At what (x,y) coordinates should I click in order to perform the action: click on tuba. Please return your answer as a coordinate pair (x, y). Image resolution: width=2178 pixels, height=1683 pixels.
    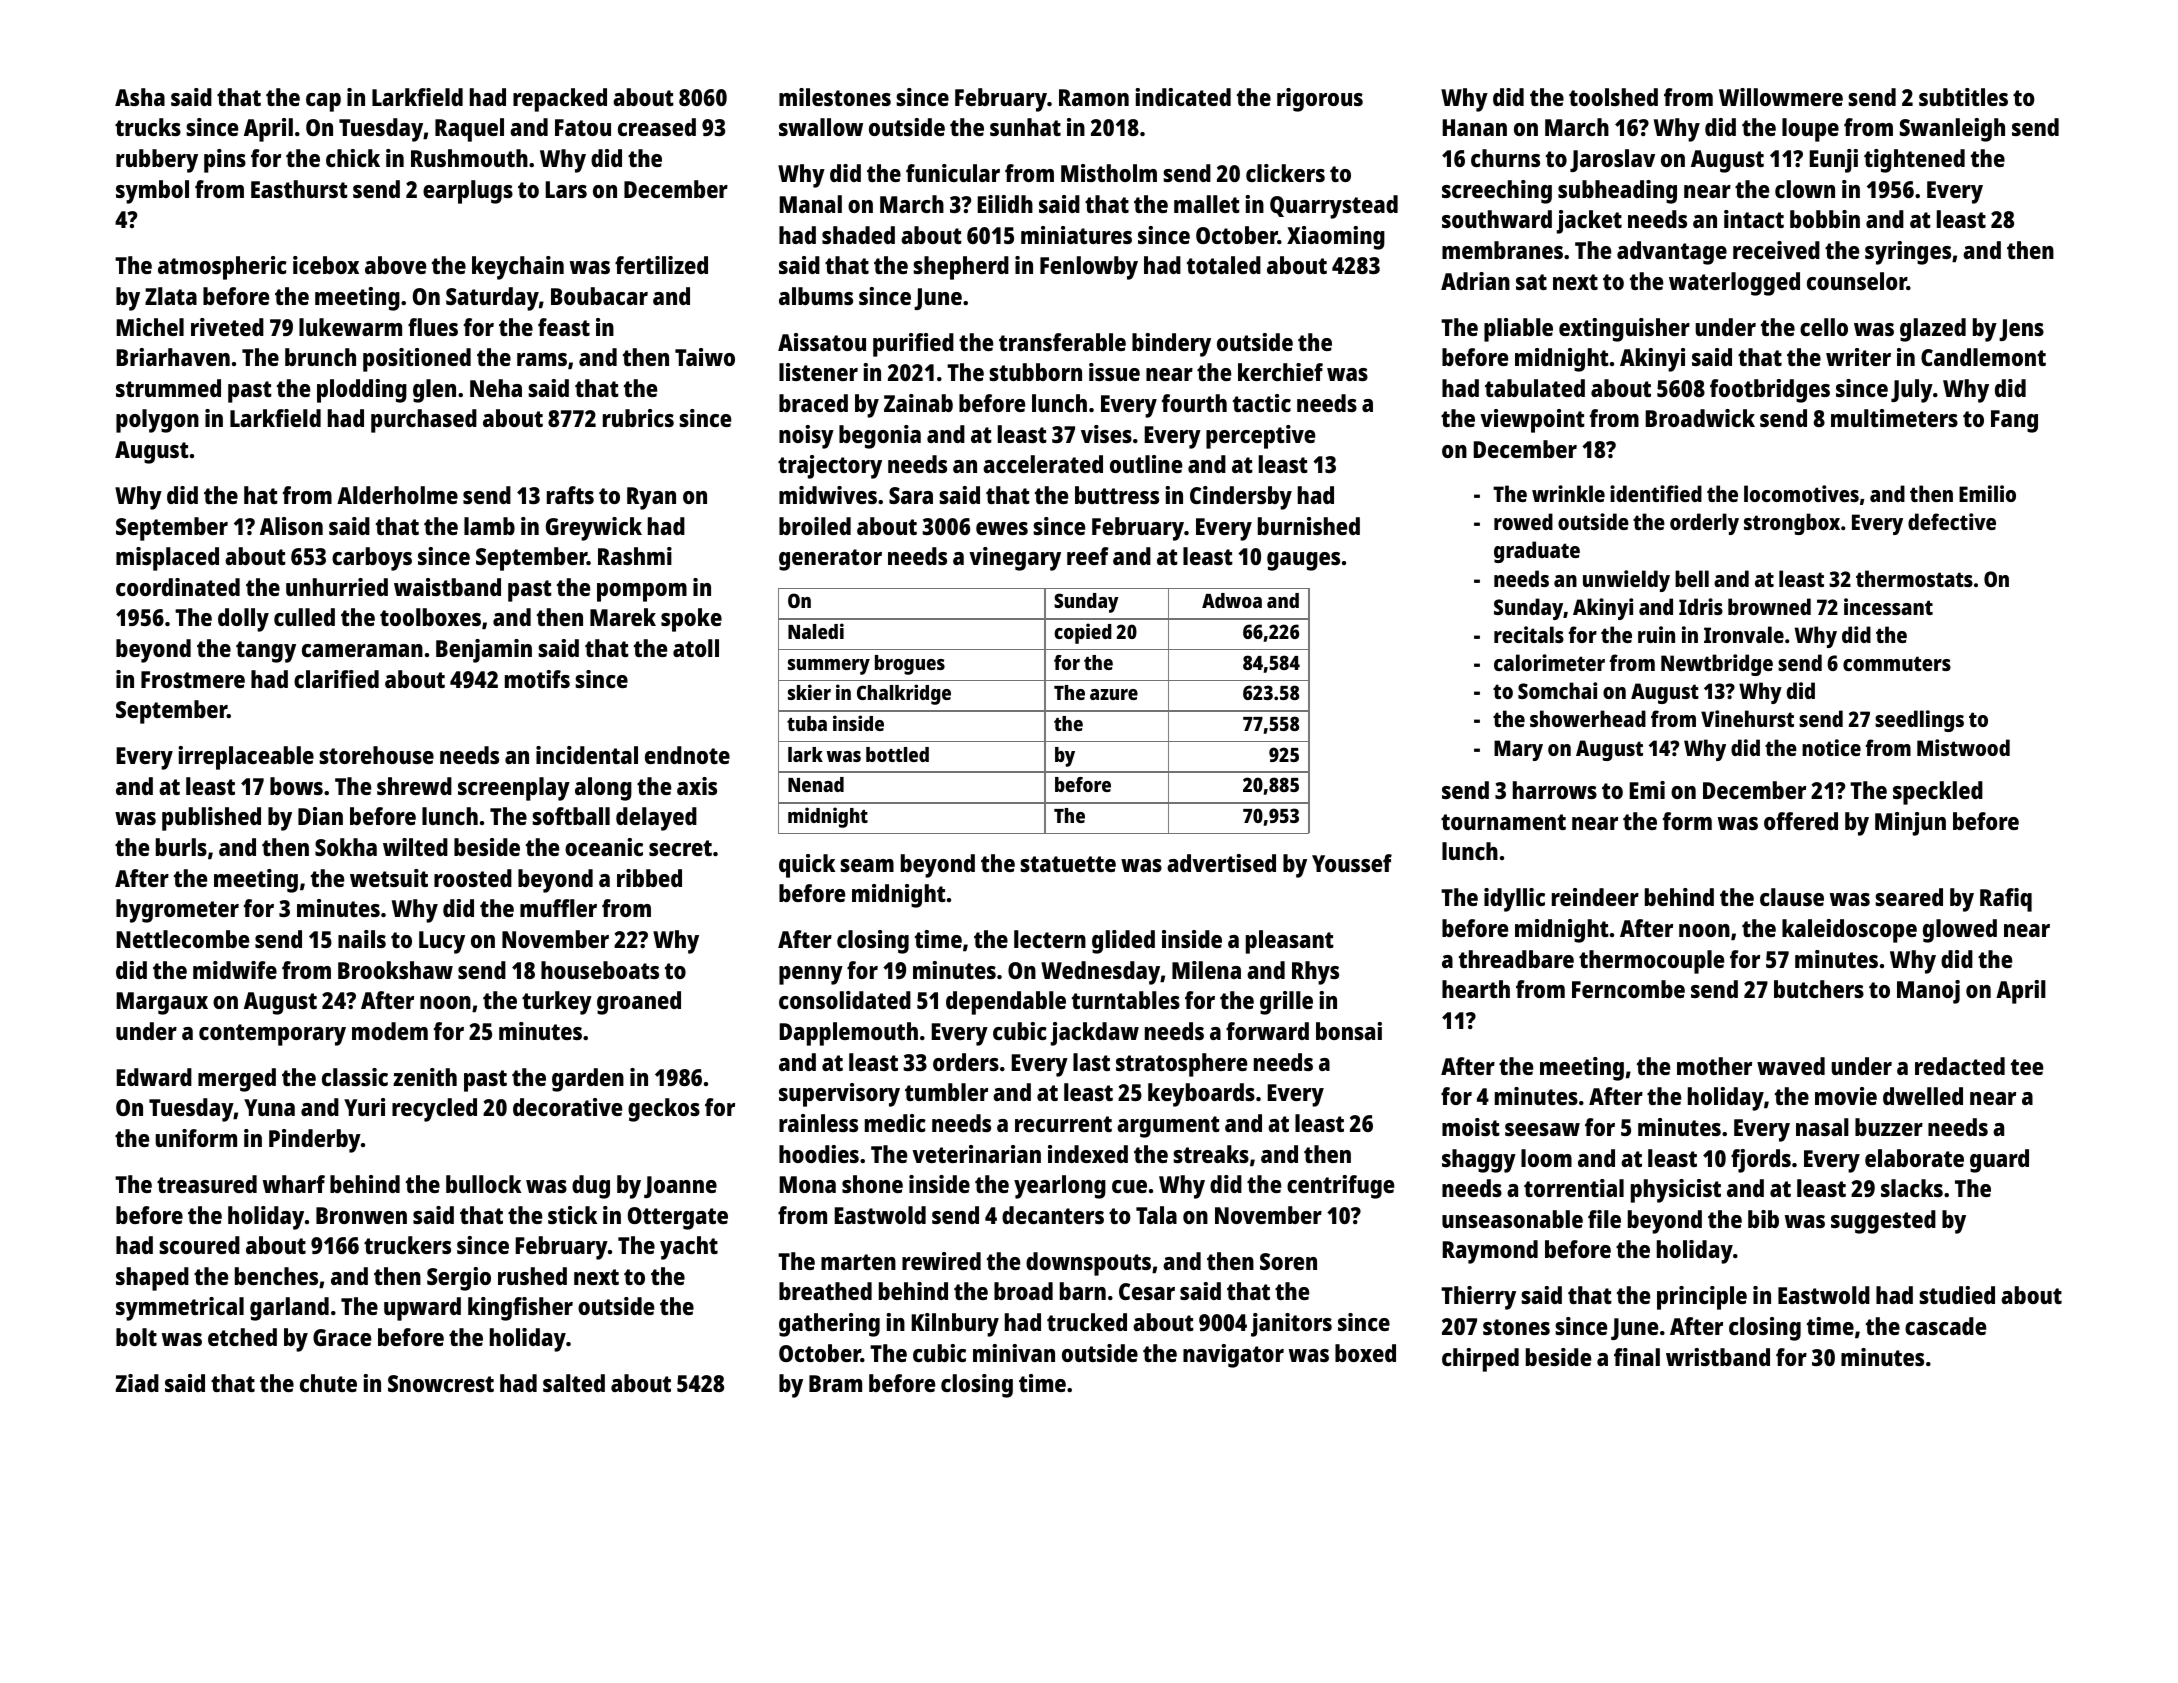
    Looking at the image, I should click on (807, 723).
